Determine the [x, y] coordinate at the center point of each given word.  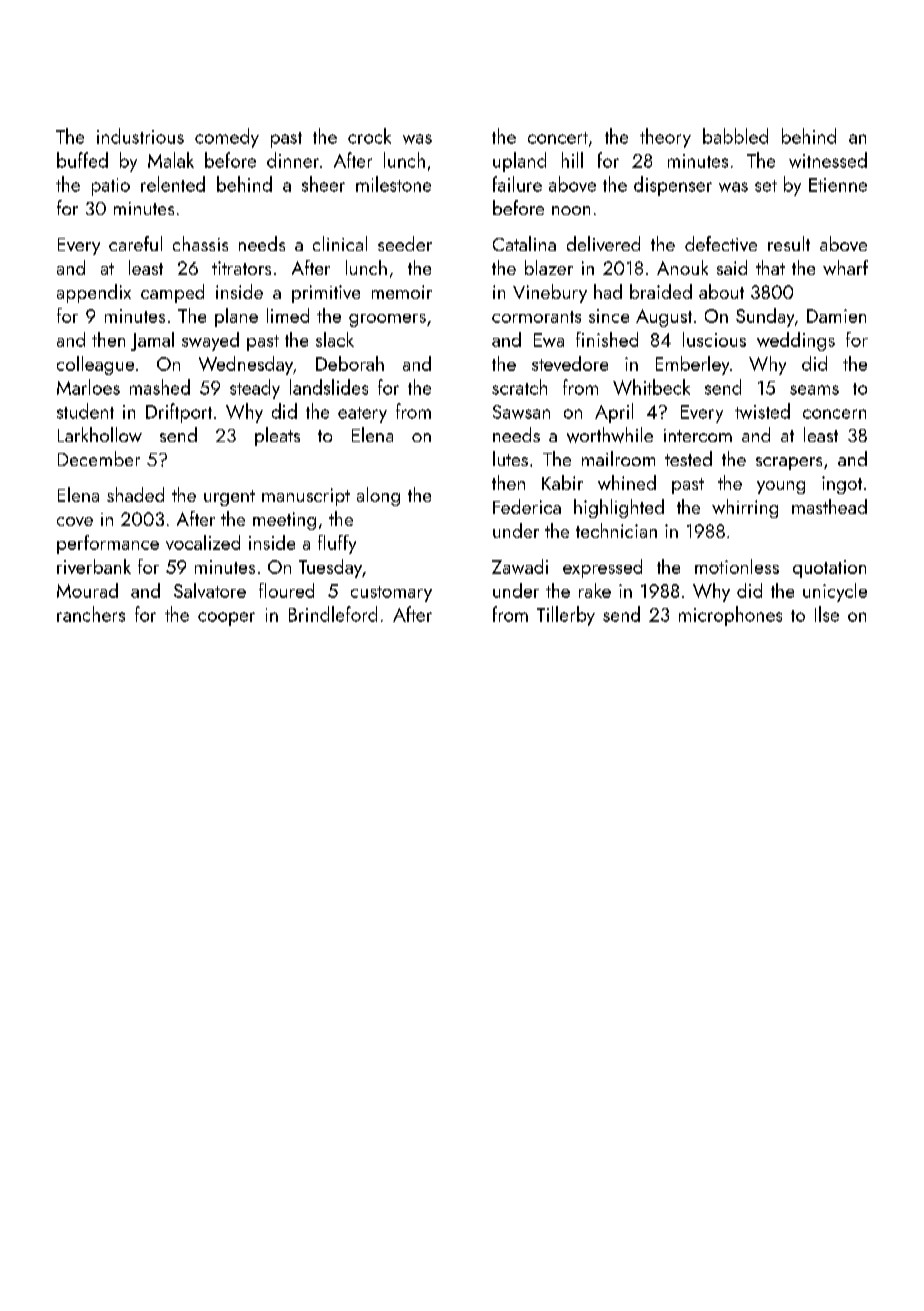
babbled [735, 136]
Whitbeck [651, 387]
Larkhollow [100, 434]
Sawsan [521, 412]
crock [369, 136]
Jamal [152, 341]
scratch [519, 387]
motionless [737, 566]
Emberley [692, 365]
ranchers [91, 614]
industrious [140, 136]
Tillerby [566, 616]
